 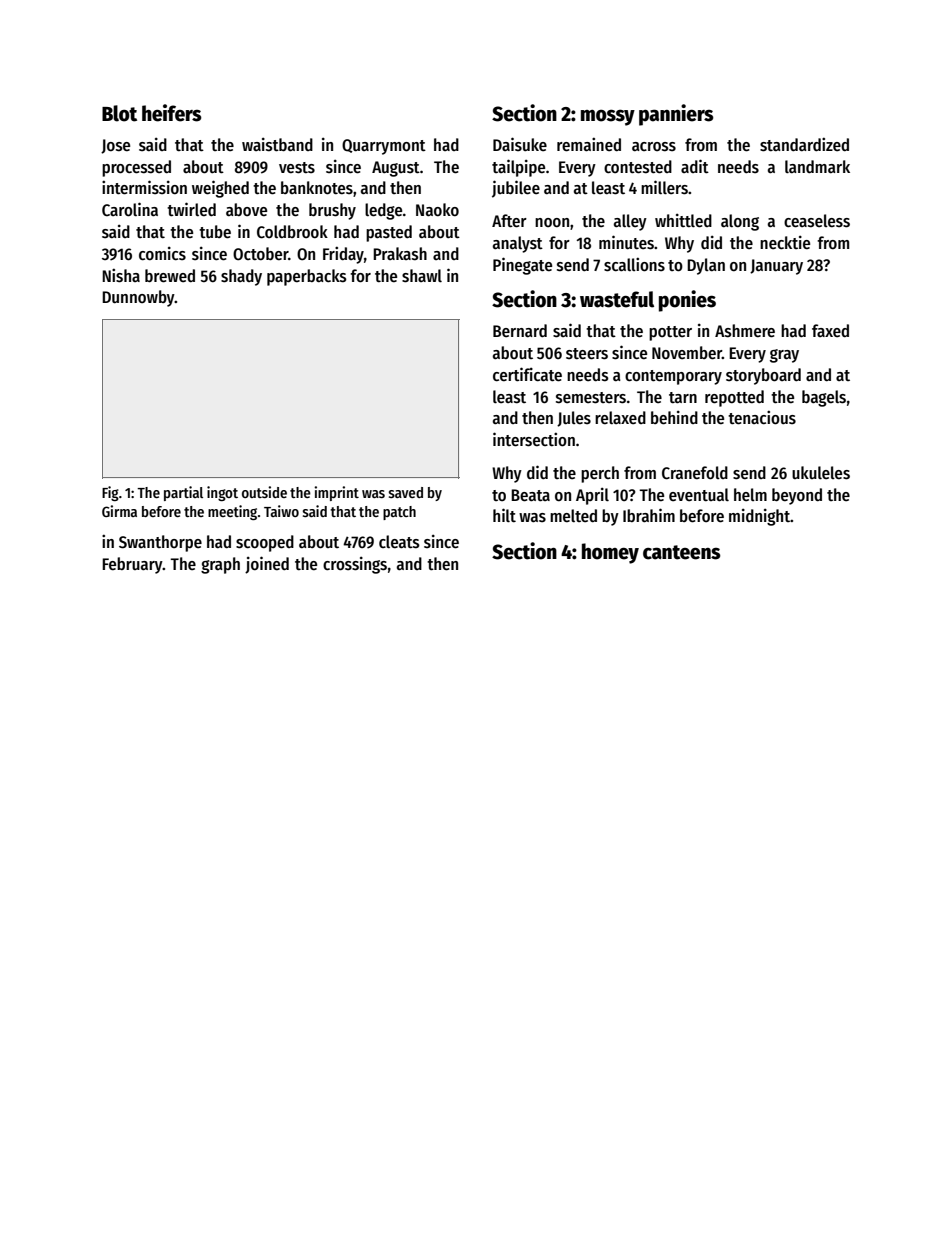 I want to click on Dylan, so click(x=706, y=266).
